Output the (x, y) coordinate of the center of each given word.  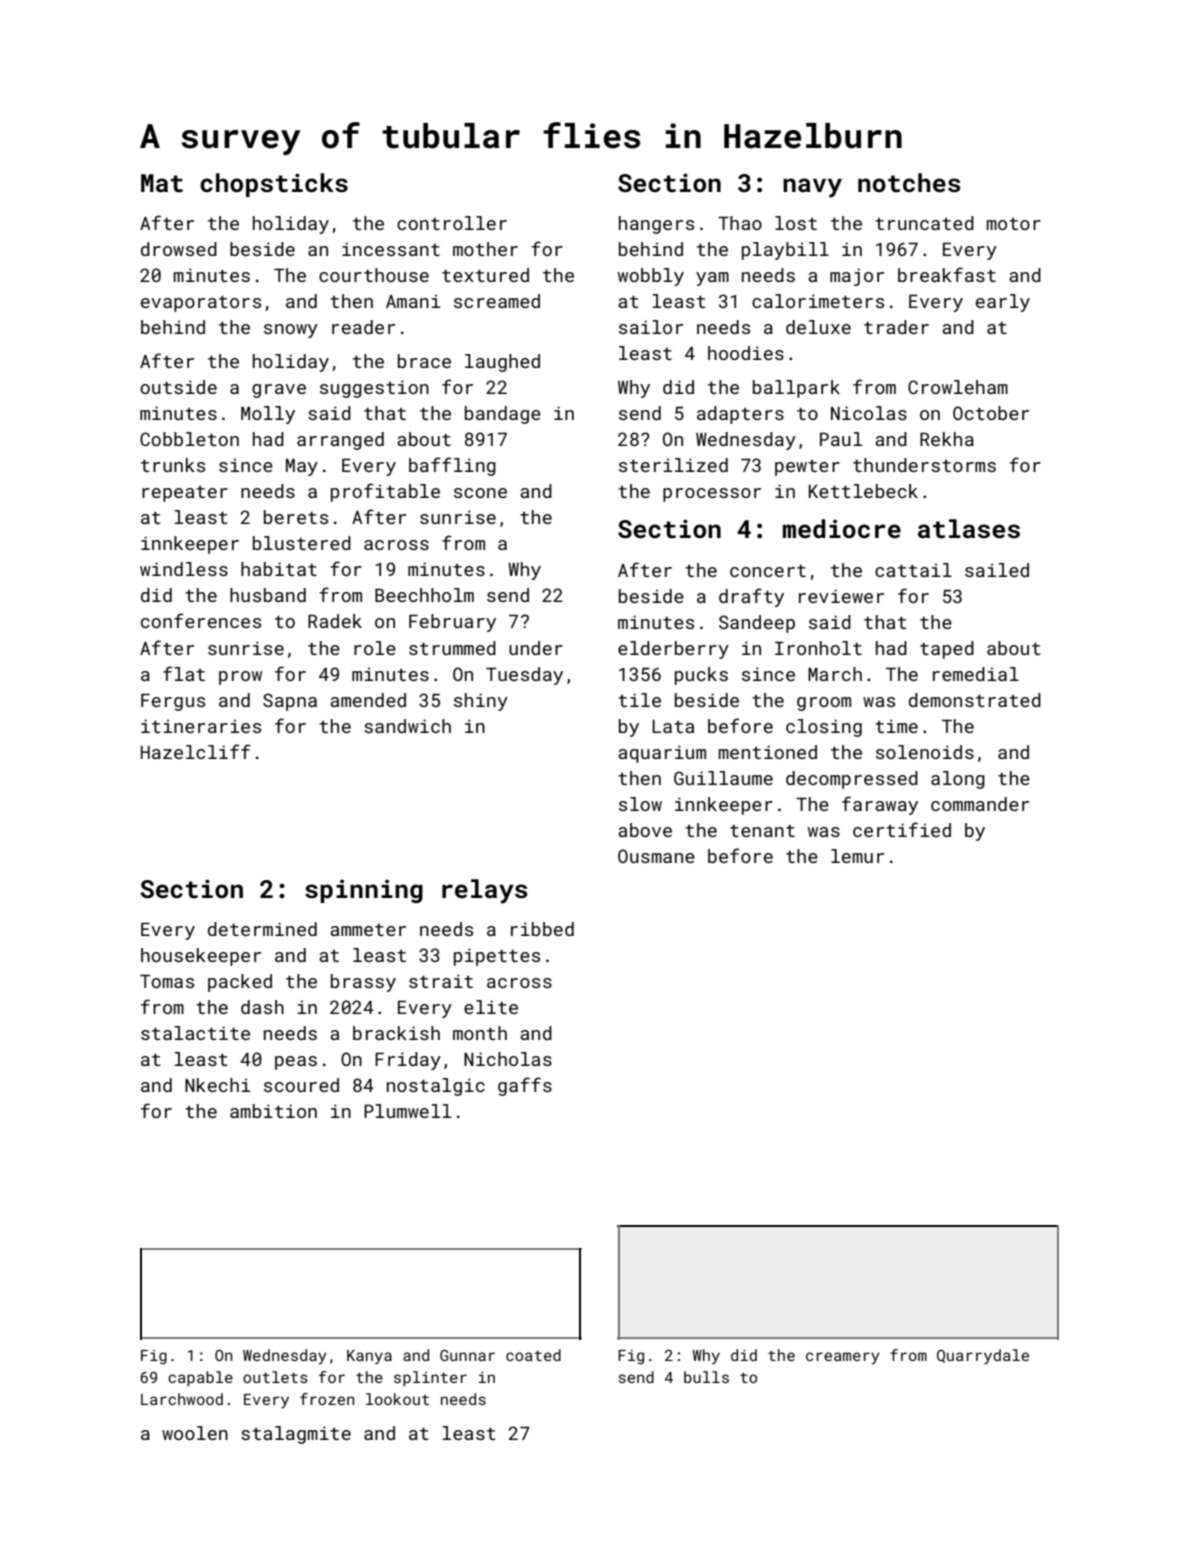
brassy (363, 983)
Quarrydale (983, 1357)
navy (812, 188)
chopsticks (274, 185)
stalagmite (296, 1435)
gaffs (525, 1086)
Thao (740, 223)
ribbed (542, 929)
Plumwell (407, 1111)
